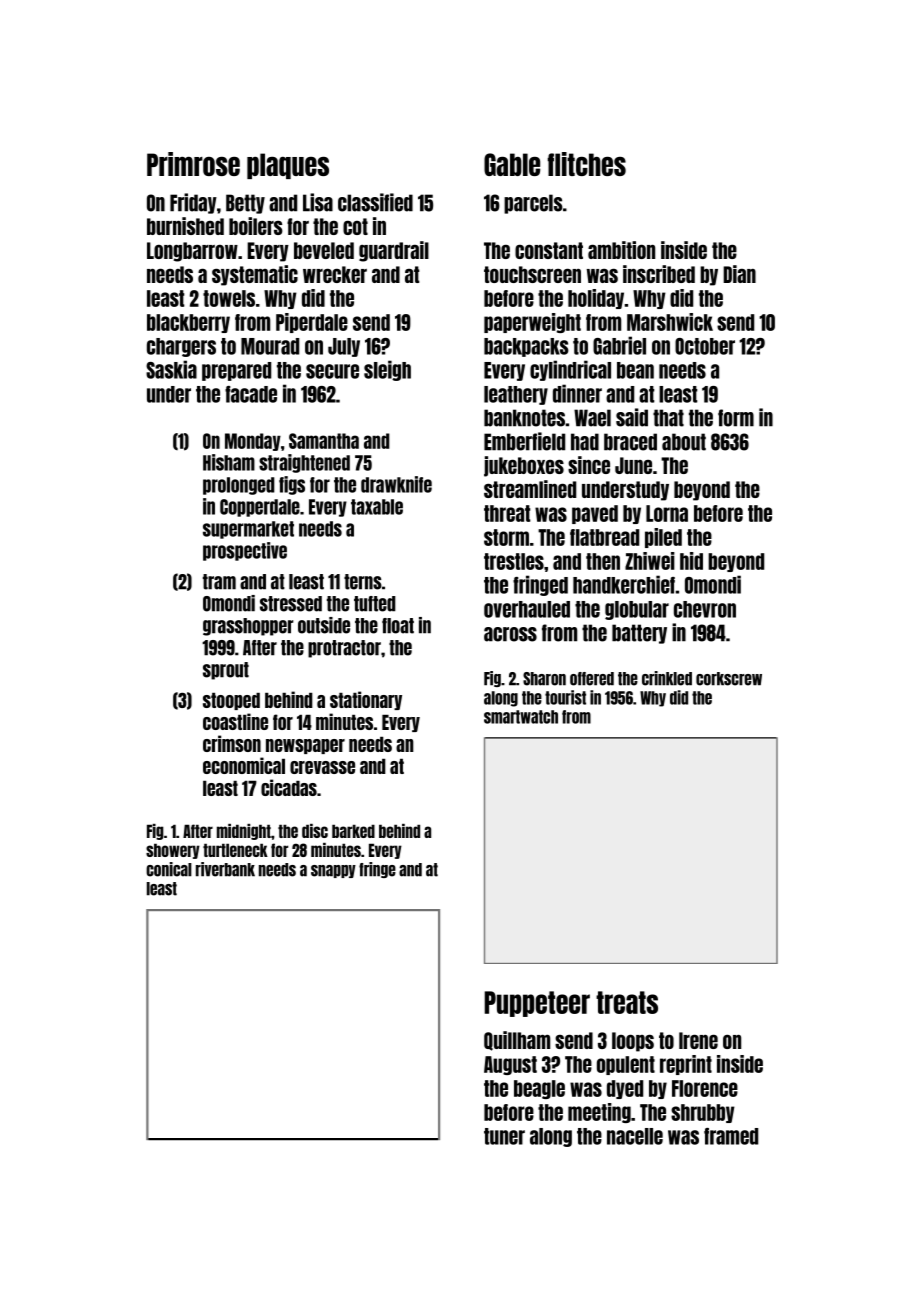 The height and width of the document is (1311, 924). I want to click on banknotes, so click(524, 418).
